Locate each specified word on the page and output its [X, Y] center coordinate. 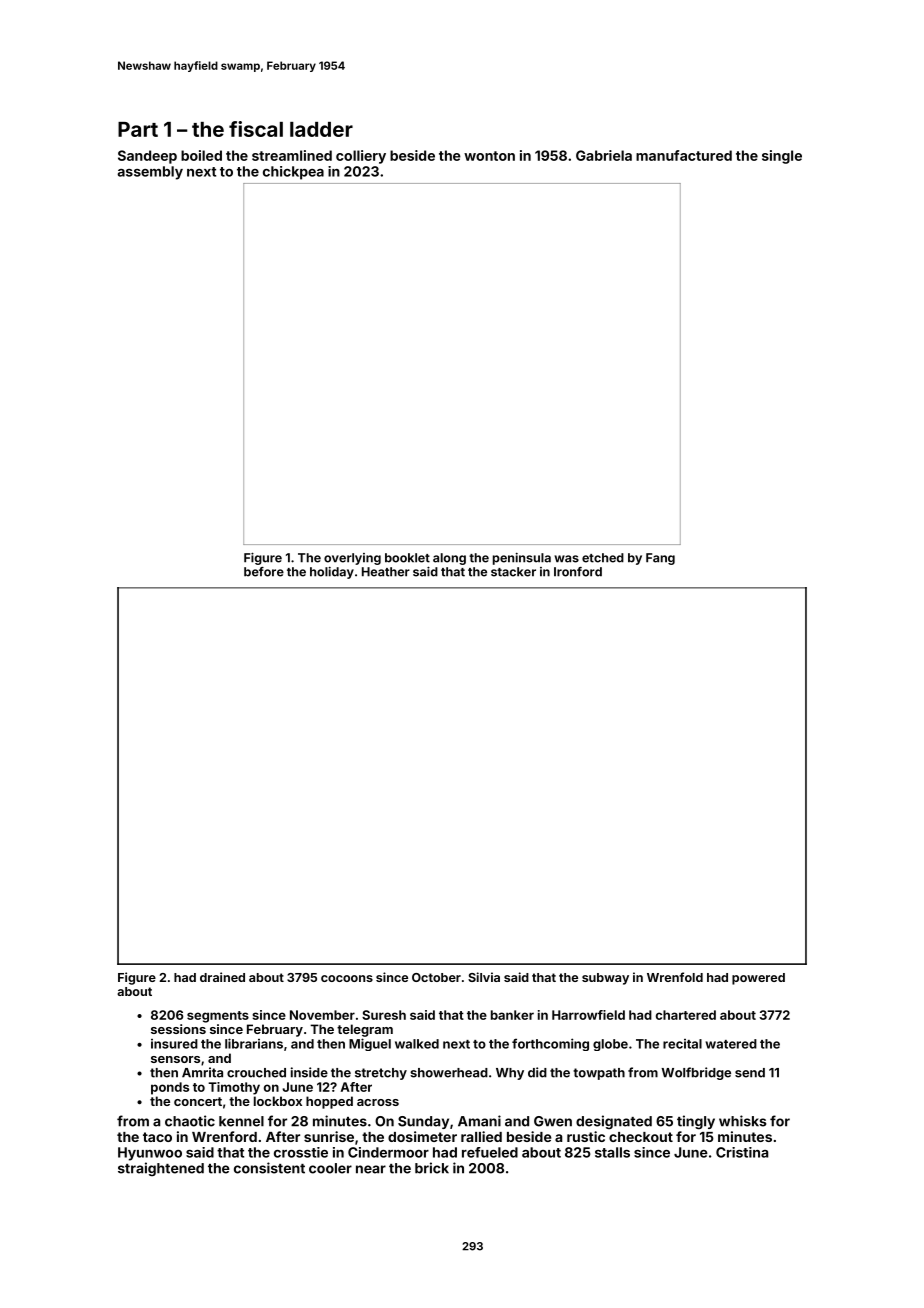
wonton [489, 156]
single [782, 157]
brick [432, 1168]
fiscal [256, 129]
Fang [660, 559]
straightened [161, 1169]
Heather [386, 572]
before [264, 572]
